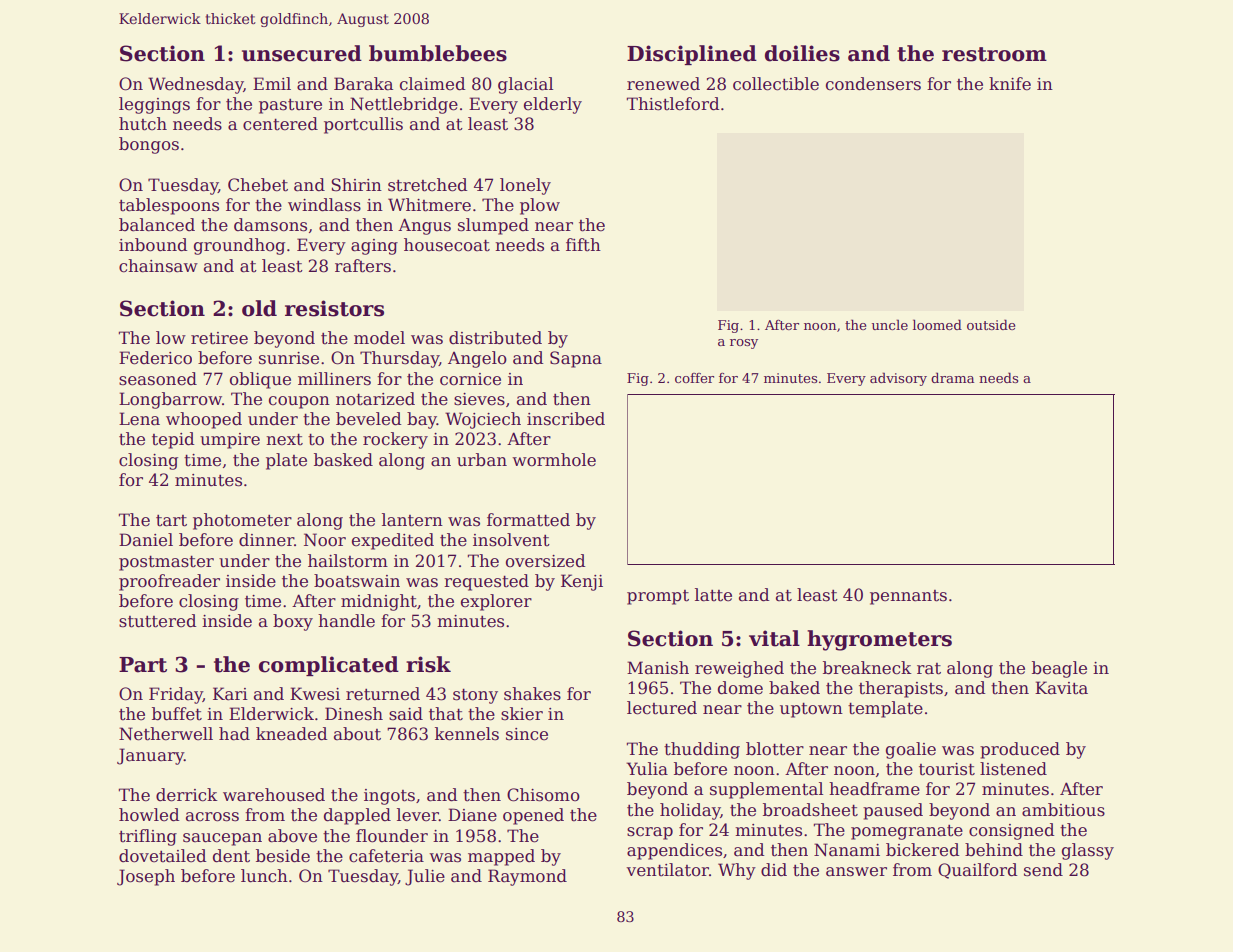 Image resolution: width=1233 pixels, height=952 pixels. I want to click on chainsaw, so click(158, 266).
